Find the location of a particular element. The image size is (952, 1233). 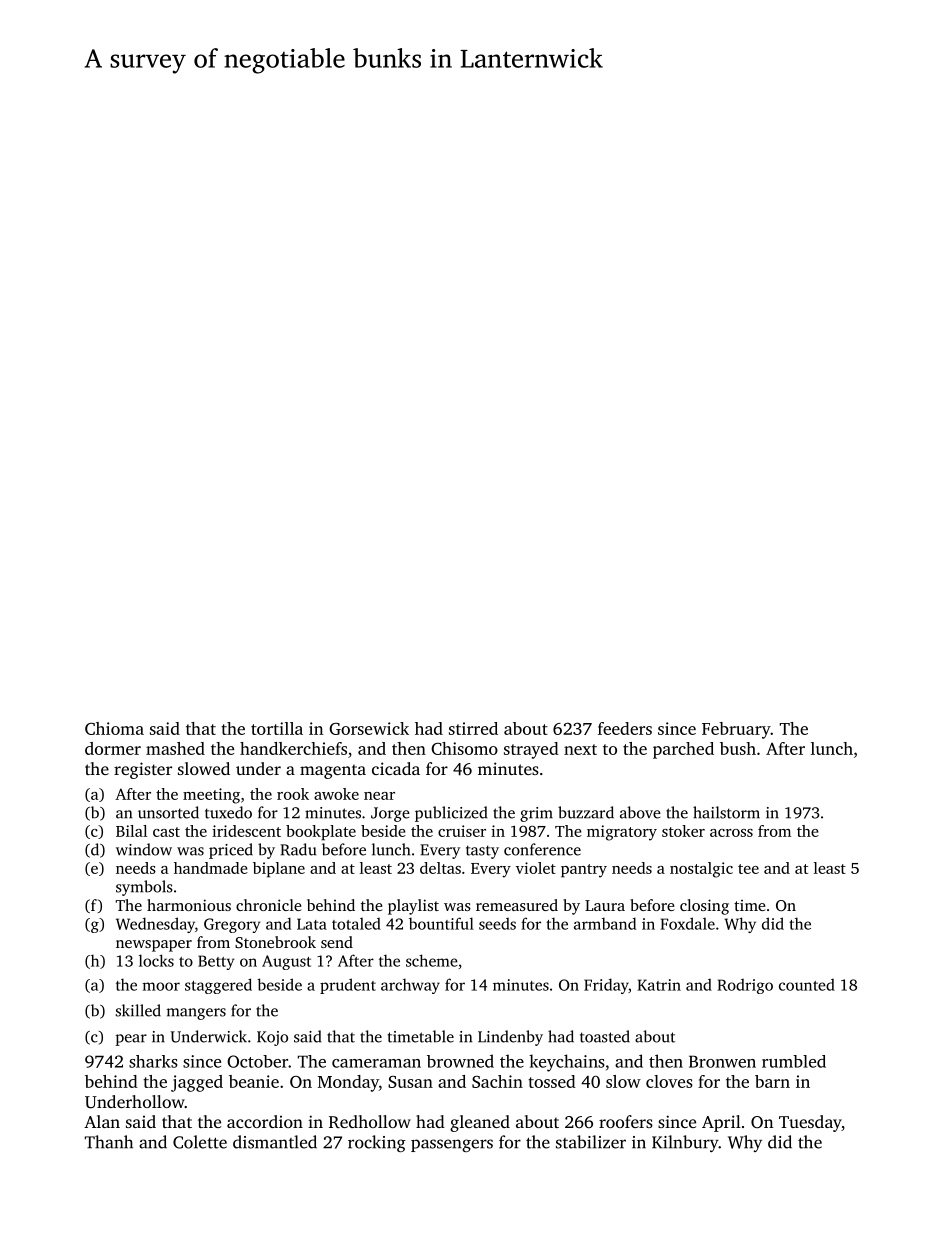

deltas is located at coordinates (440, 868).
